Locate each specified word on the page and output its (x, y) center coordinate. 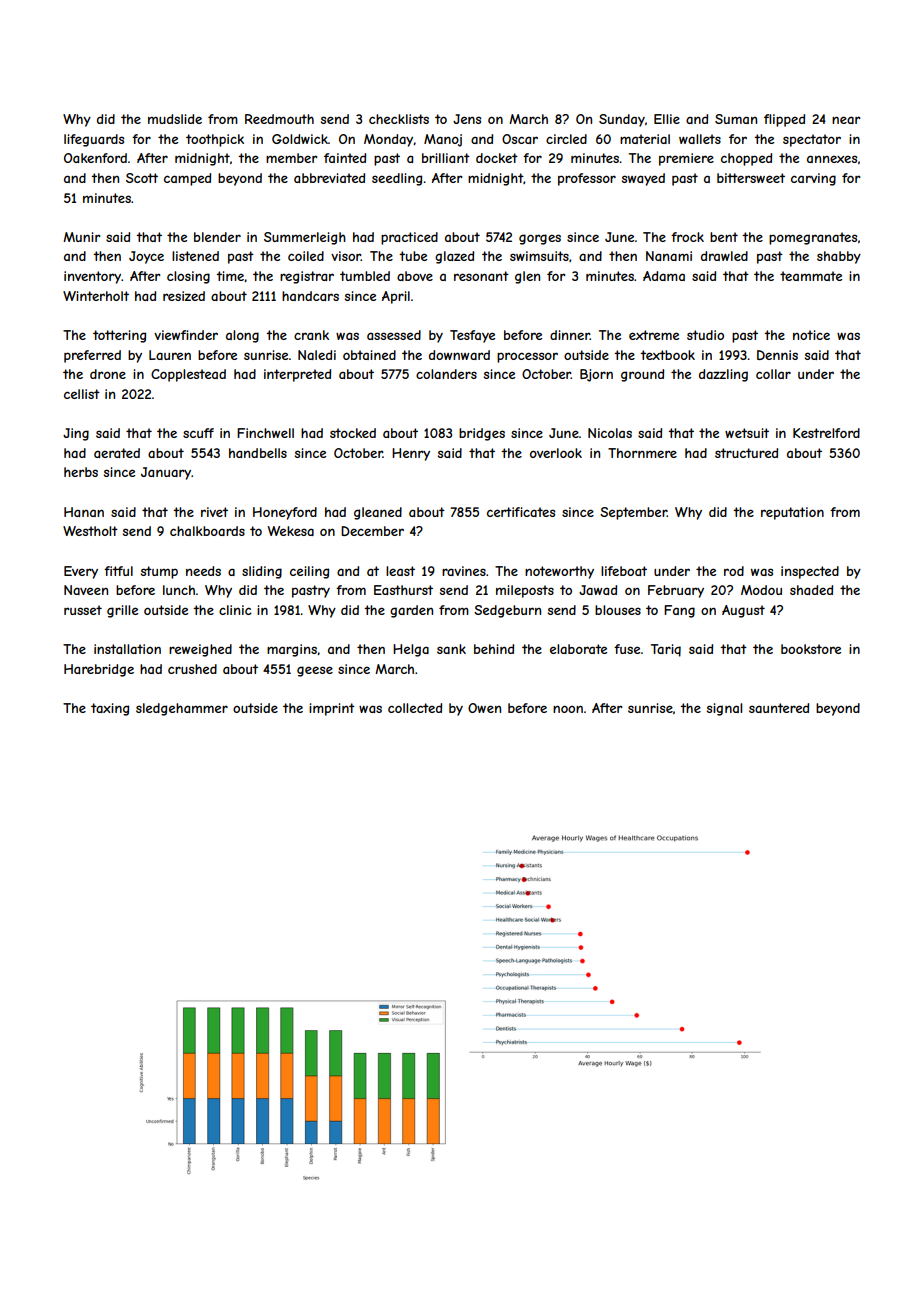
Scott (142, 178)
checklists (399, 119)
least (400, 571)
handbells (258, 453)
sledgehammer (182, 709)
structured (746, 453)
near (846, 120)
